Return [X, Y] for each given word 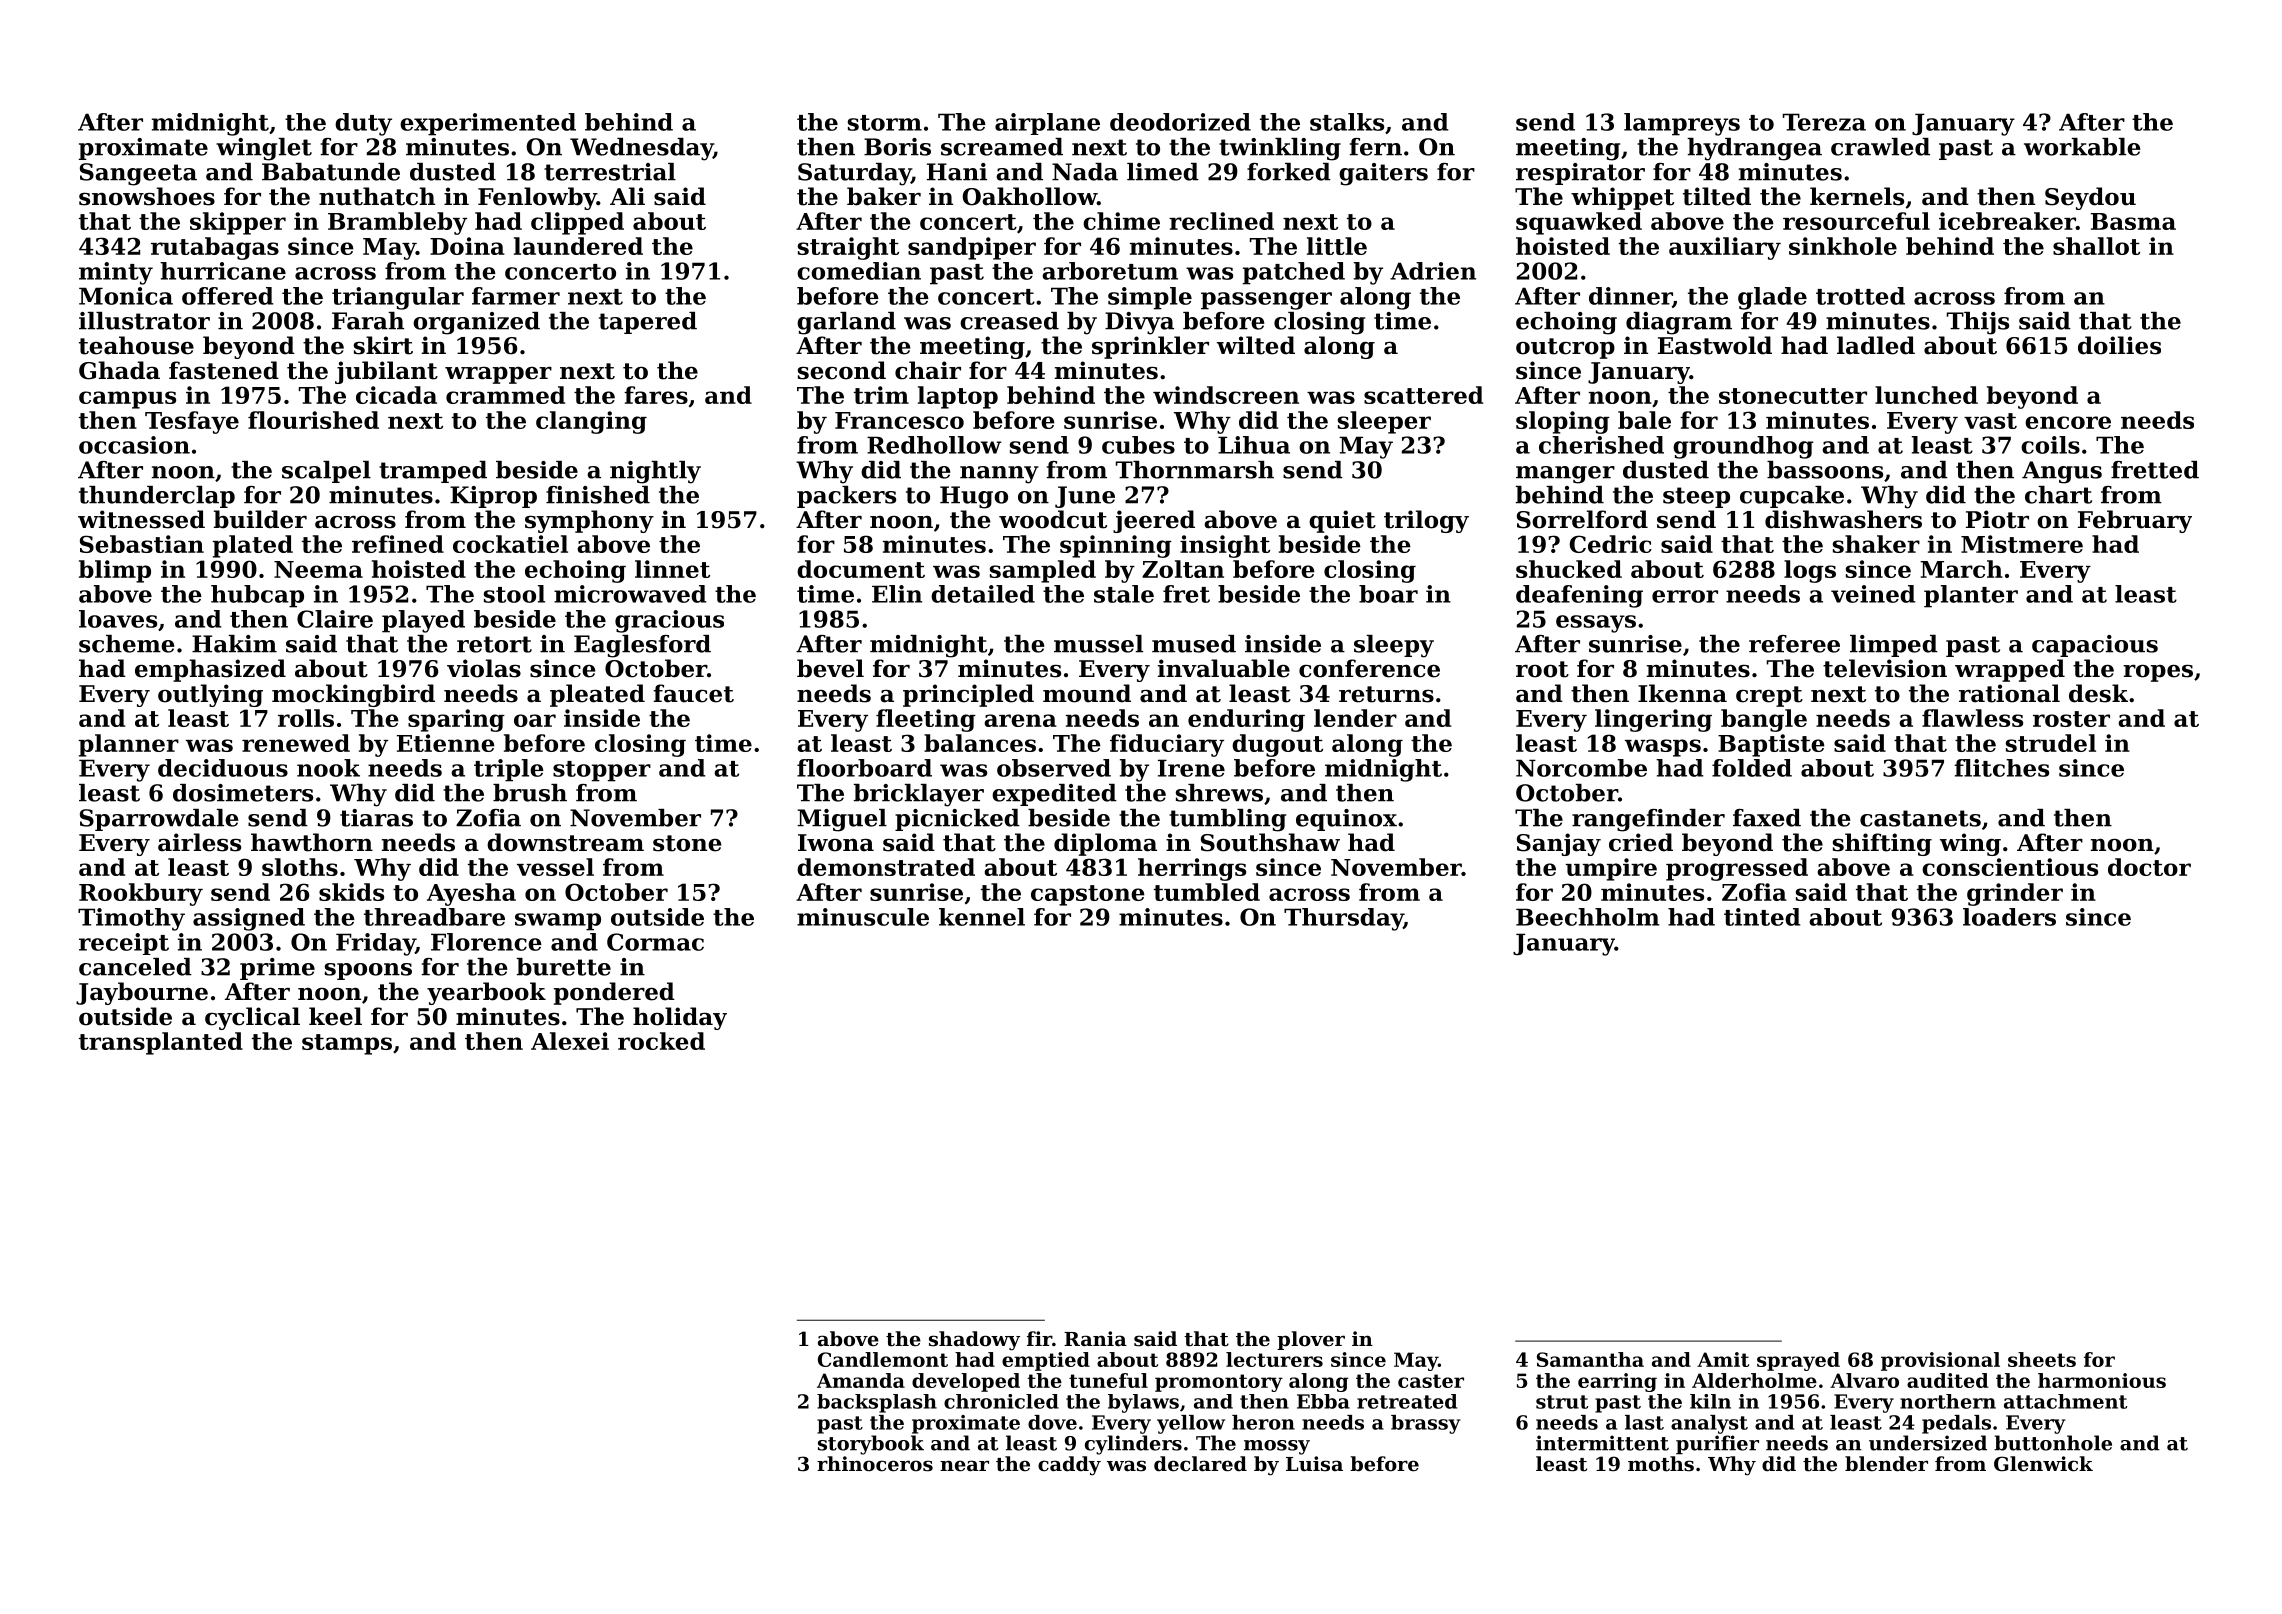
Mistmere [2022, 544]
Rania [1095, 1339]
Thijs [1978, 323]
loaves [118, 619]
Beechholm [1588, 917]
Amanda [861, 1380]
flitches [2001, 768]
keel [335, 1016]
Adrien [1433, 271]
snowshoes [147, 196]
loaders [2009, 917]
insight [1225, 546]
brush [530, 793]
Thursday [1344, 919]
